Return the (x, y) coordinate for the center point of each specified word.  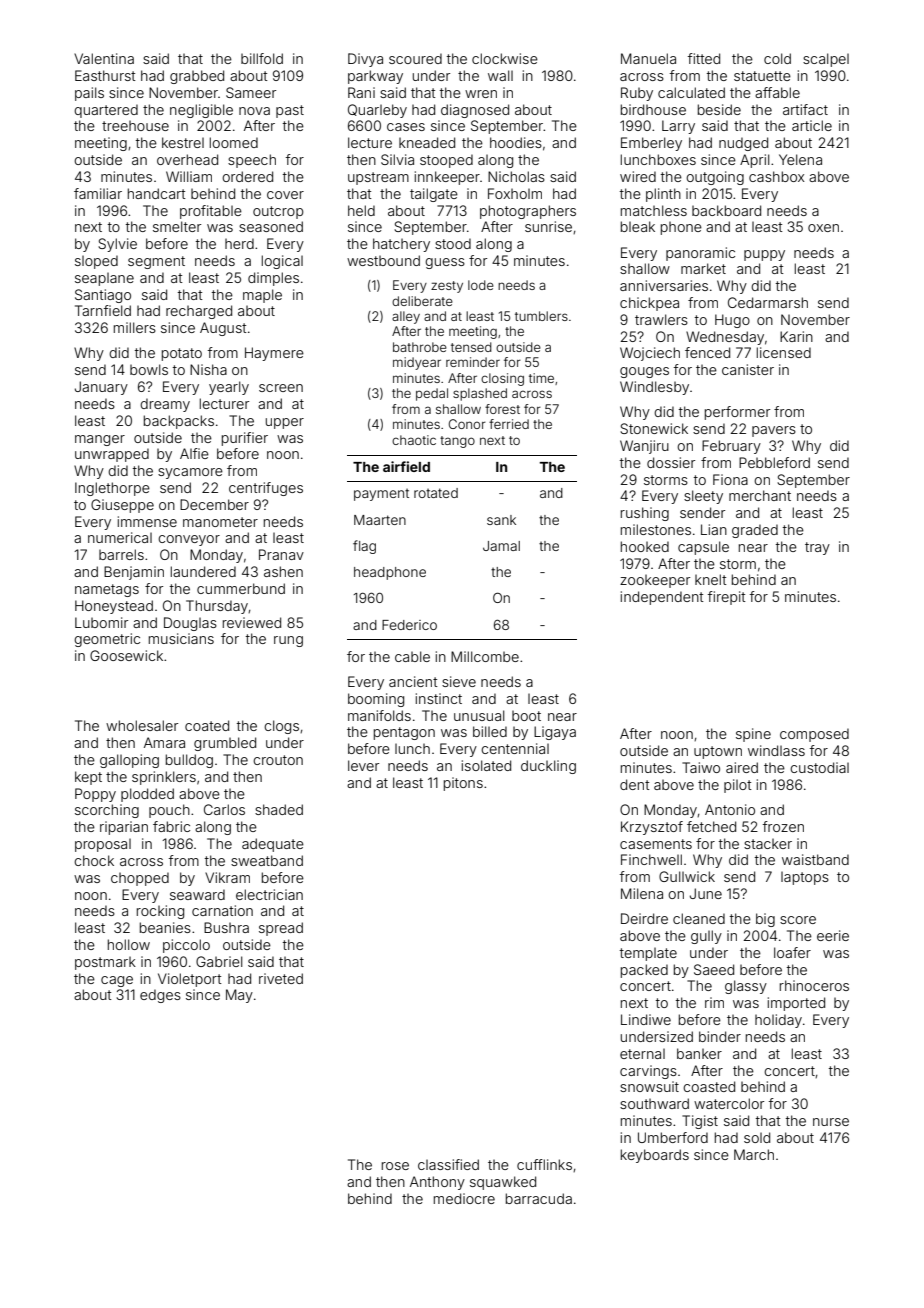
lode (481, 285)
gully (706, 937)
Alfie (194, 453)
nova (254, 111)
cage (117, 981)
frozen (783, 826)
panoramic (700, 254)
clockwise (505, 58)
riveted (281, 978)
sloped (96, 262)
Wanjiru (644, 447)
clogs (281, 727)
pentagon (404, 733)
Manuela (648, 58)
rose (395, 1166)
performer (737, 413)
